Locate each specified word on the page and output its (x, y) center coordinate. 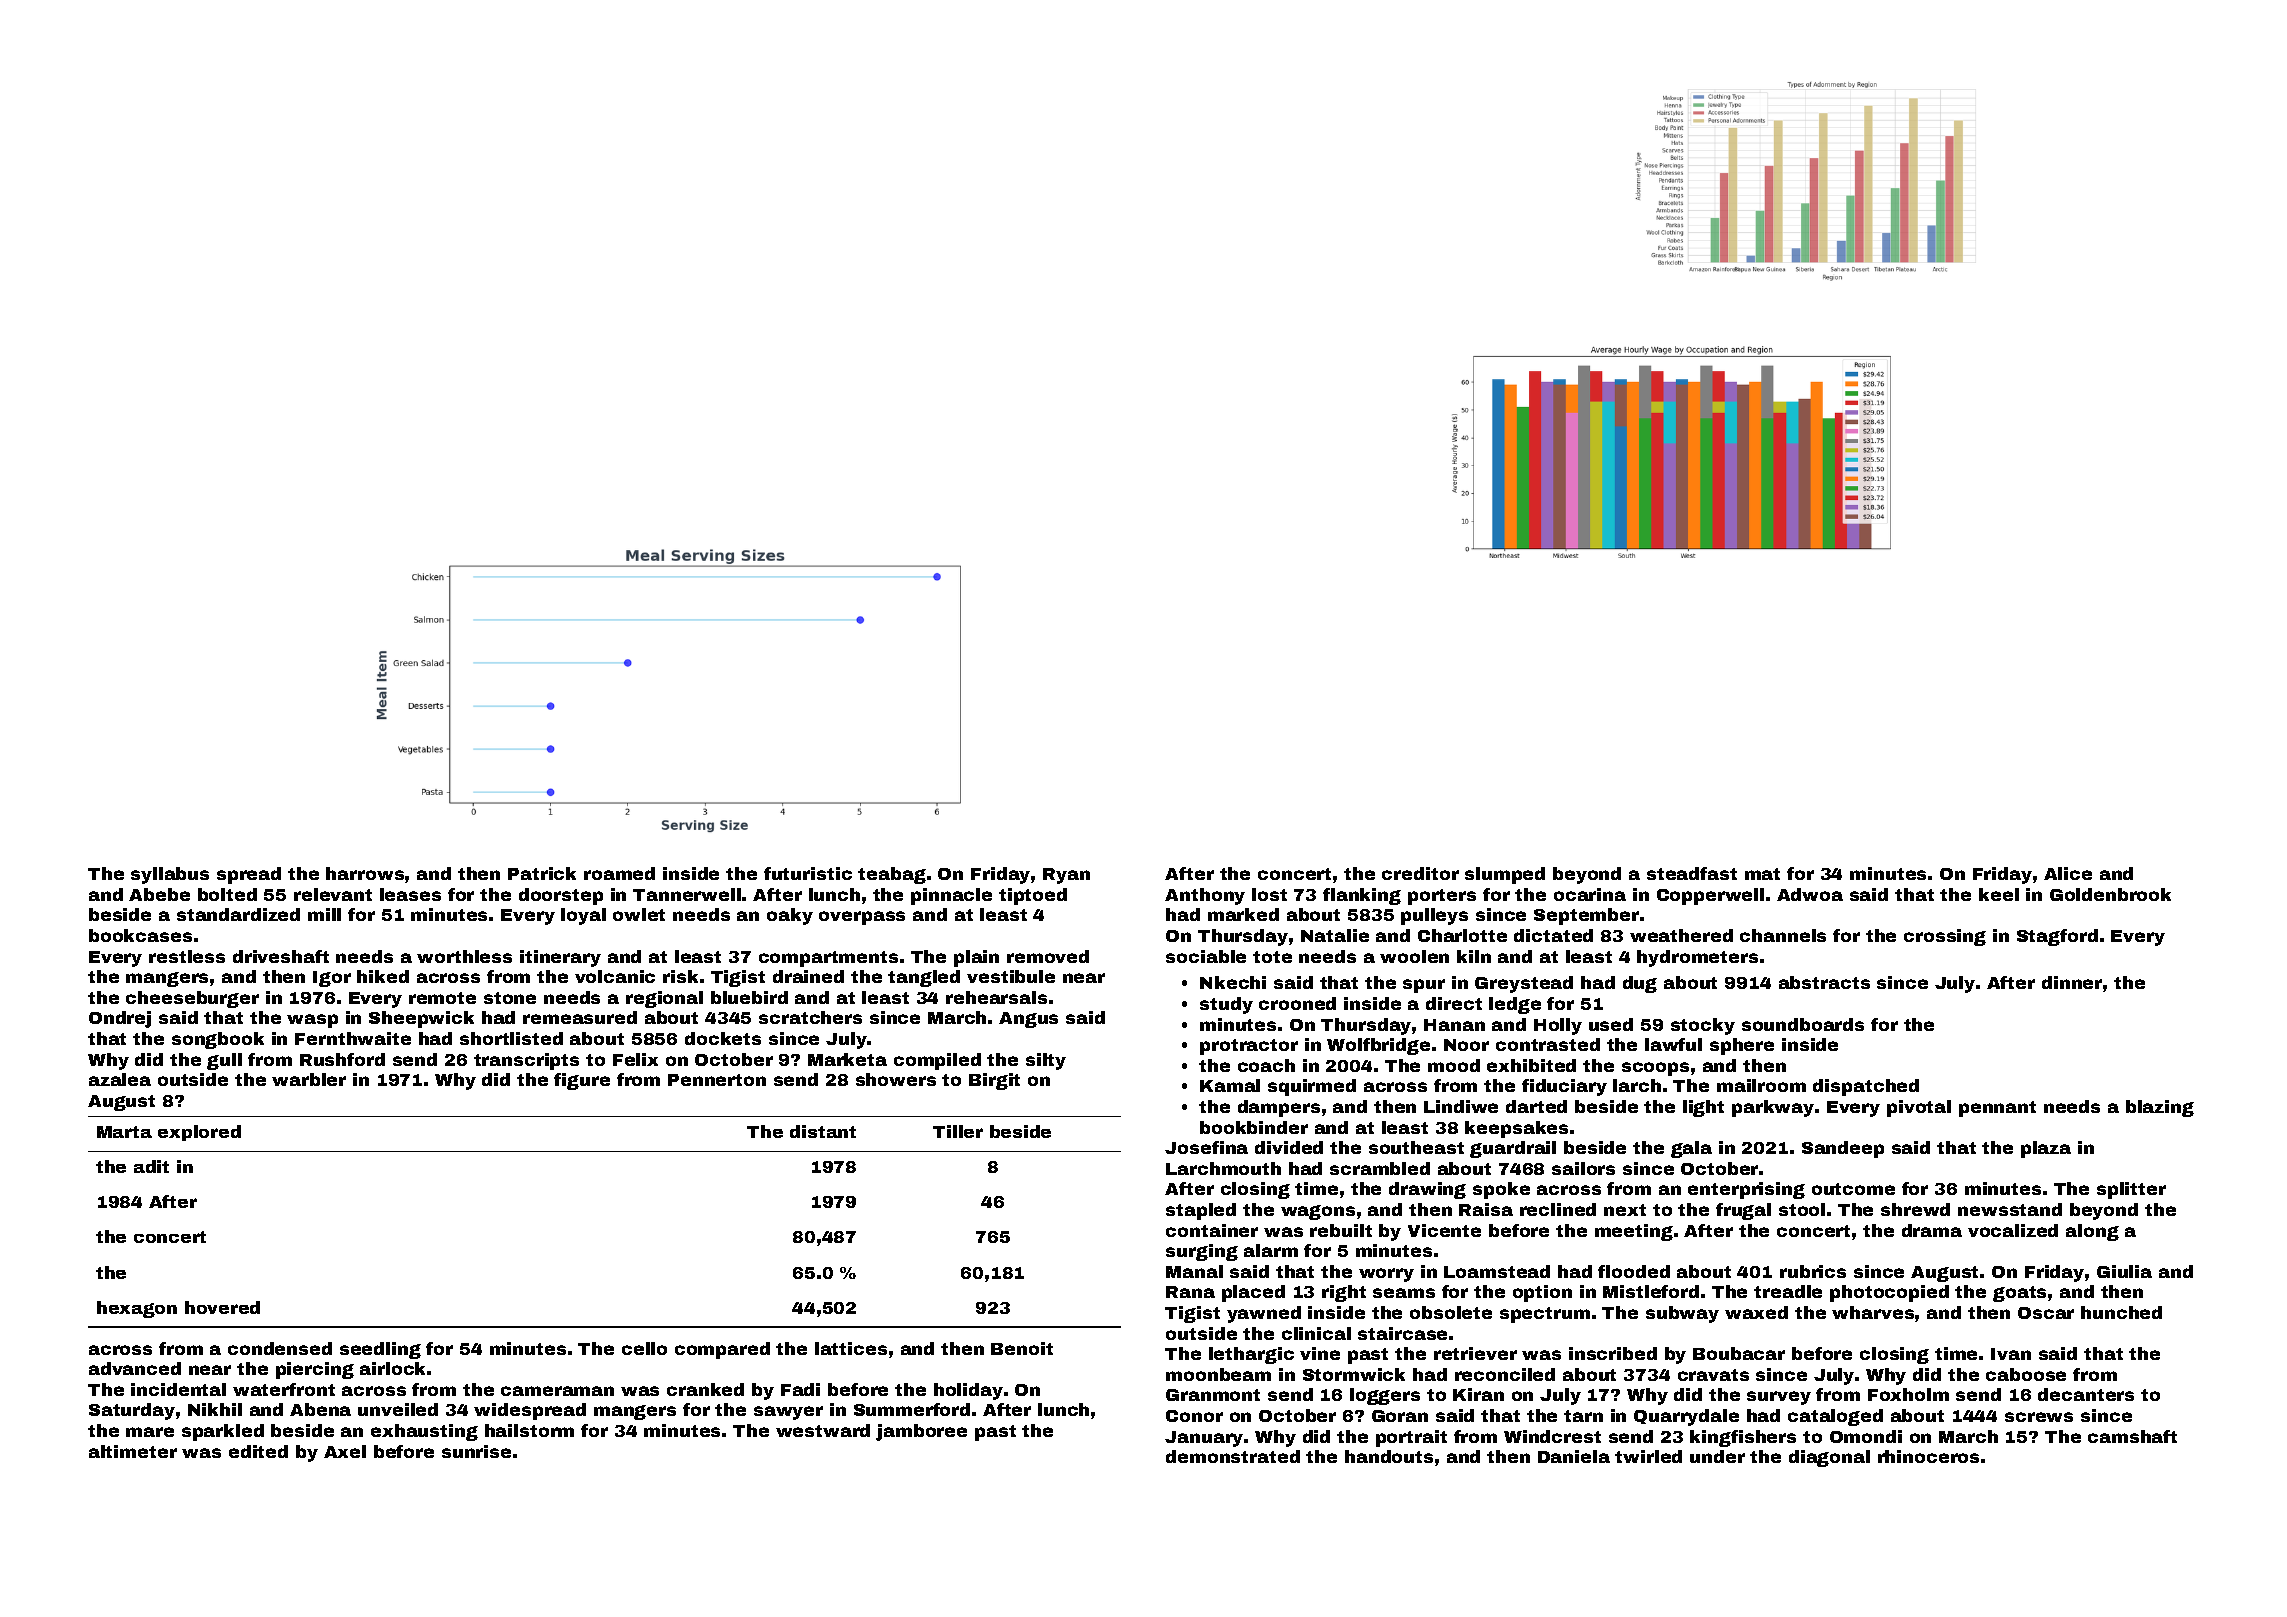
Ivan (2011, 1354)
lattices (851, 1348)
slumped (1505, 875)
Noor (1466, 1045)
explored (199, 1133)
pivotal (1919, 1108)
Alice (2068, 873)
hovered (222, 1307)
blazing (2160, 1108)
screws (2039, 1417)
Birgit (994, 1081)
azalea (120, 1079)
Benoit (1022, 1348)
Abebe (159, 894)
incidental (178, 1389)
